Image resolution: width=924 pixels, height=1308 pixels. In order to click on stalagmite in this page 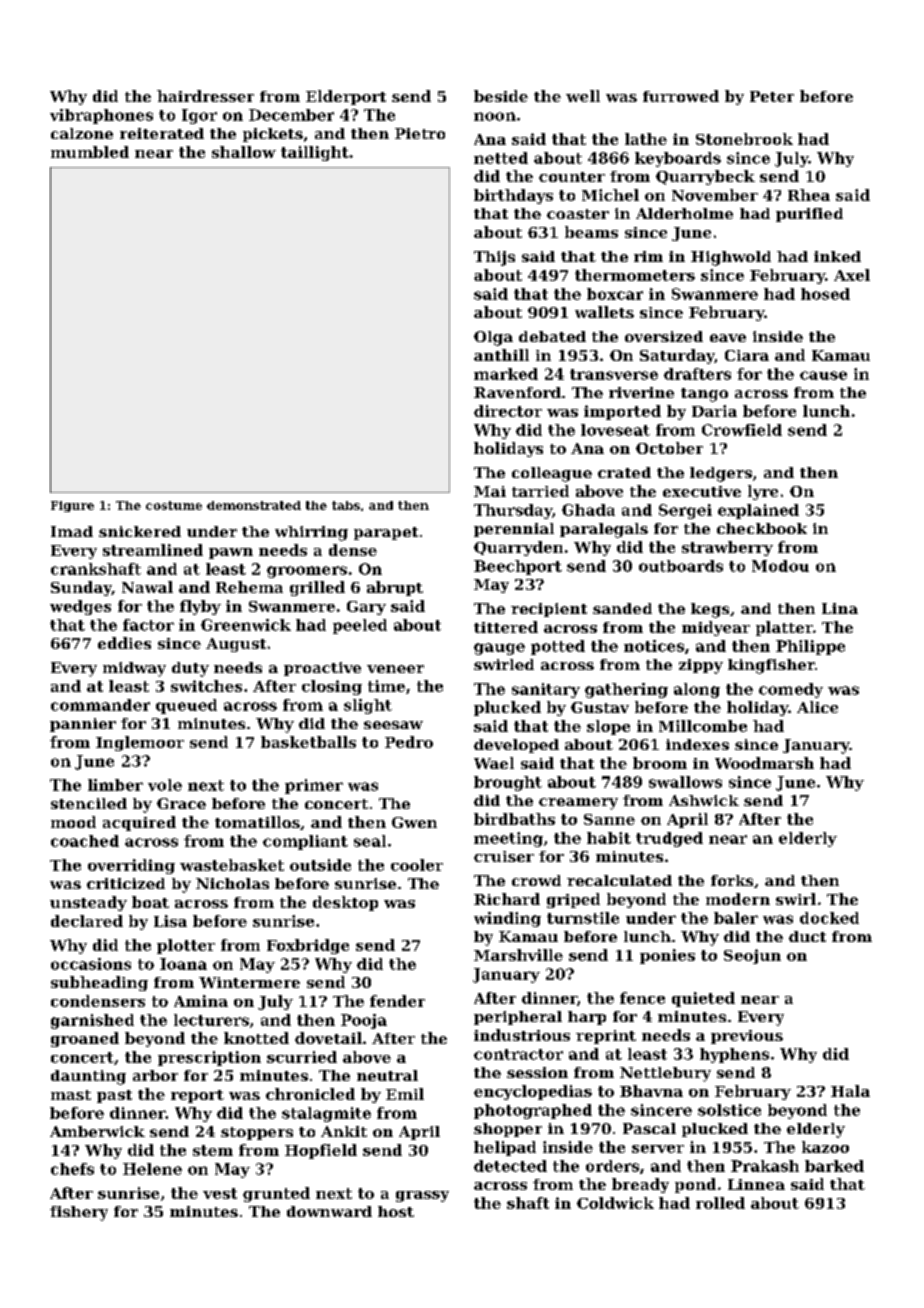, I will do `click(326, 1114)`.
